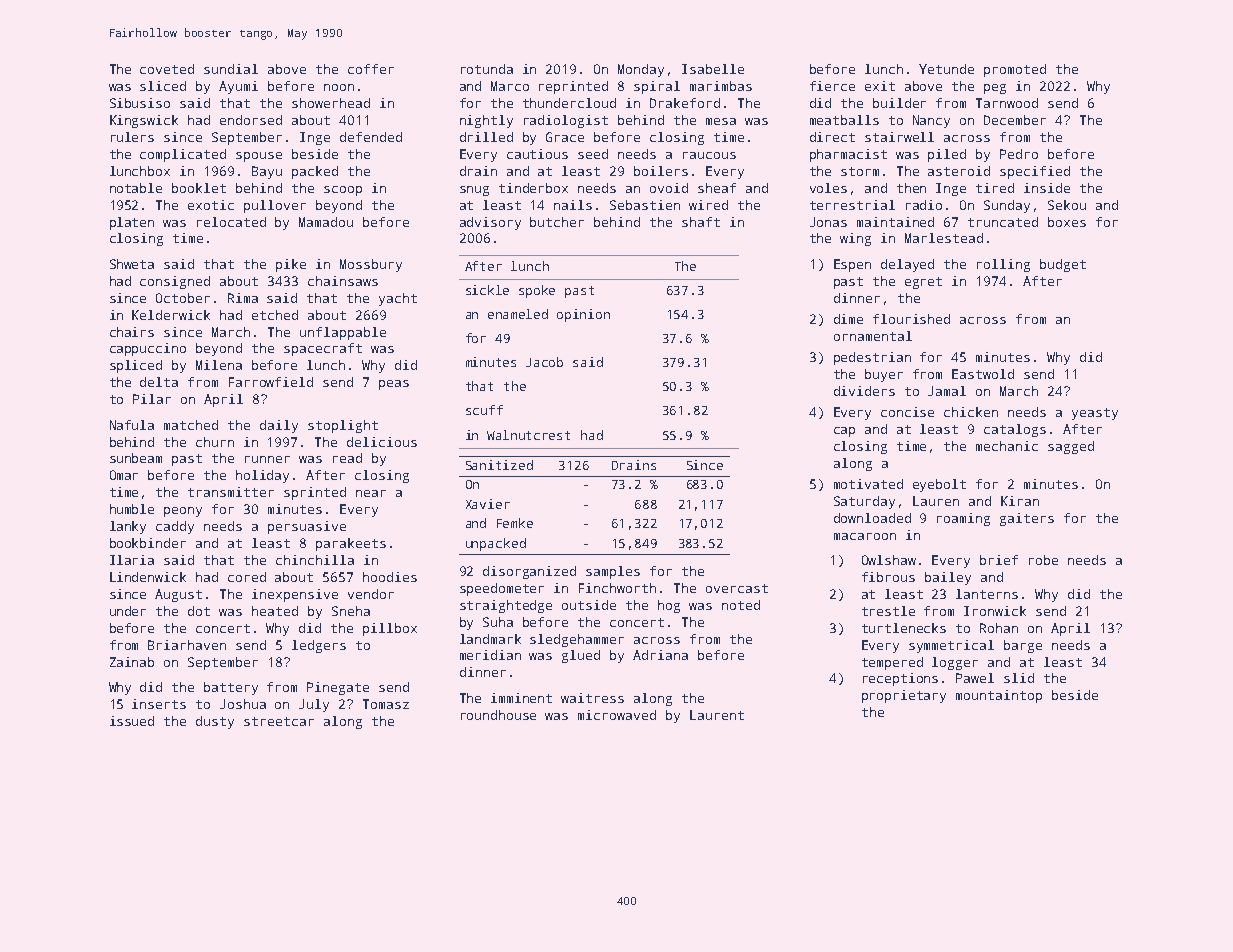 Image resolution: width=1233 pixels, height=952 pixels. Describe the element at coordinates (231, 69) in the screenshot. I see `sundial` at that location.
